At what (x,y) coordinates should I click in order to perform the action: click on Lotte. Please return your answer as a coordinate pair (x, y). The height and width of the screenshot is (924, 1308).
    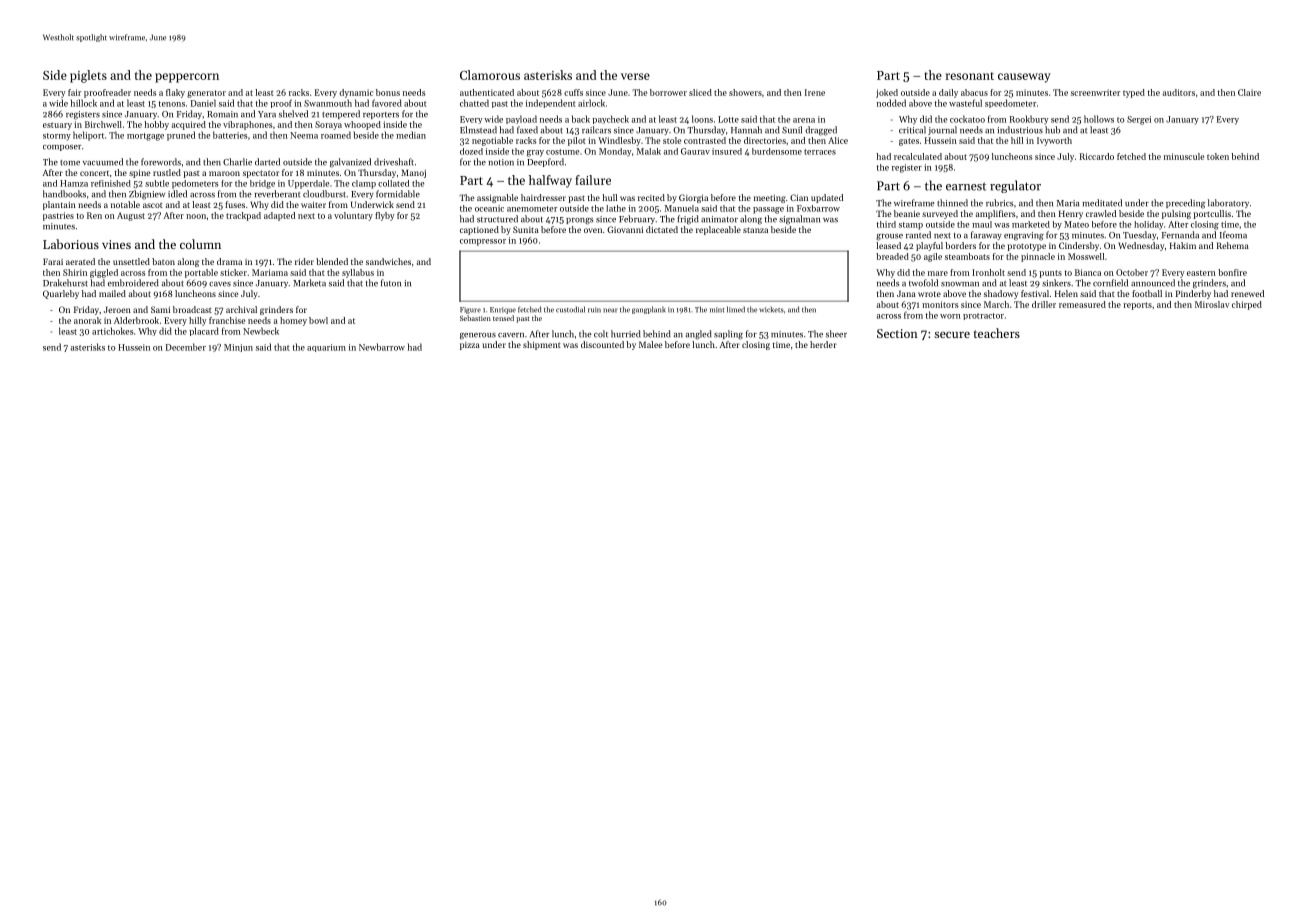
    Looking at the image, I should click on (728, 119).
